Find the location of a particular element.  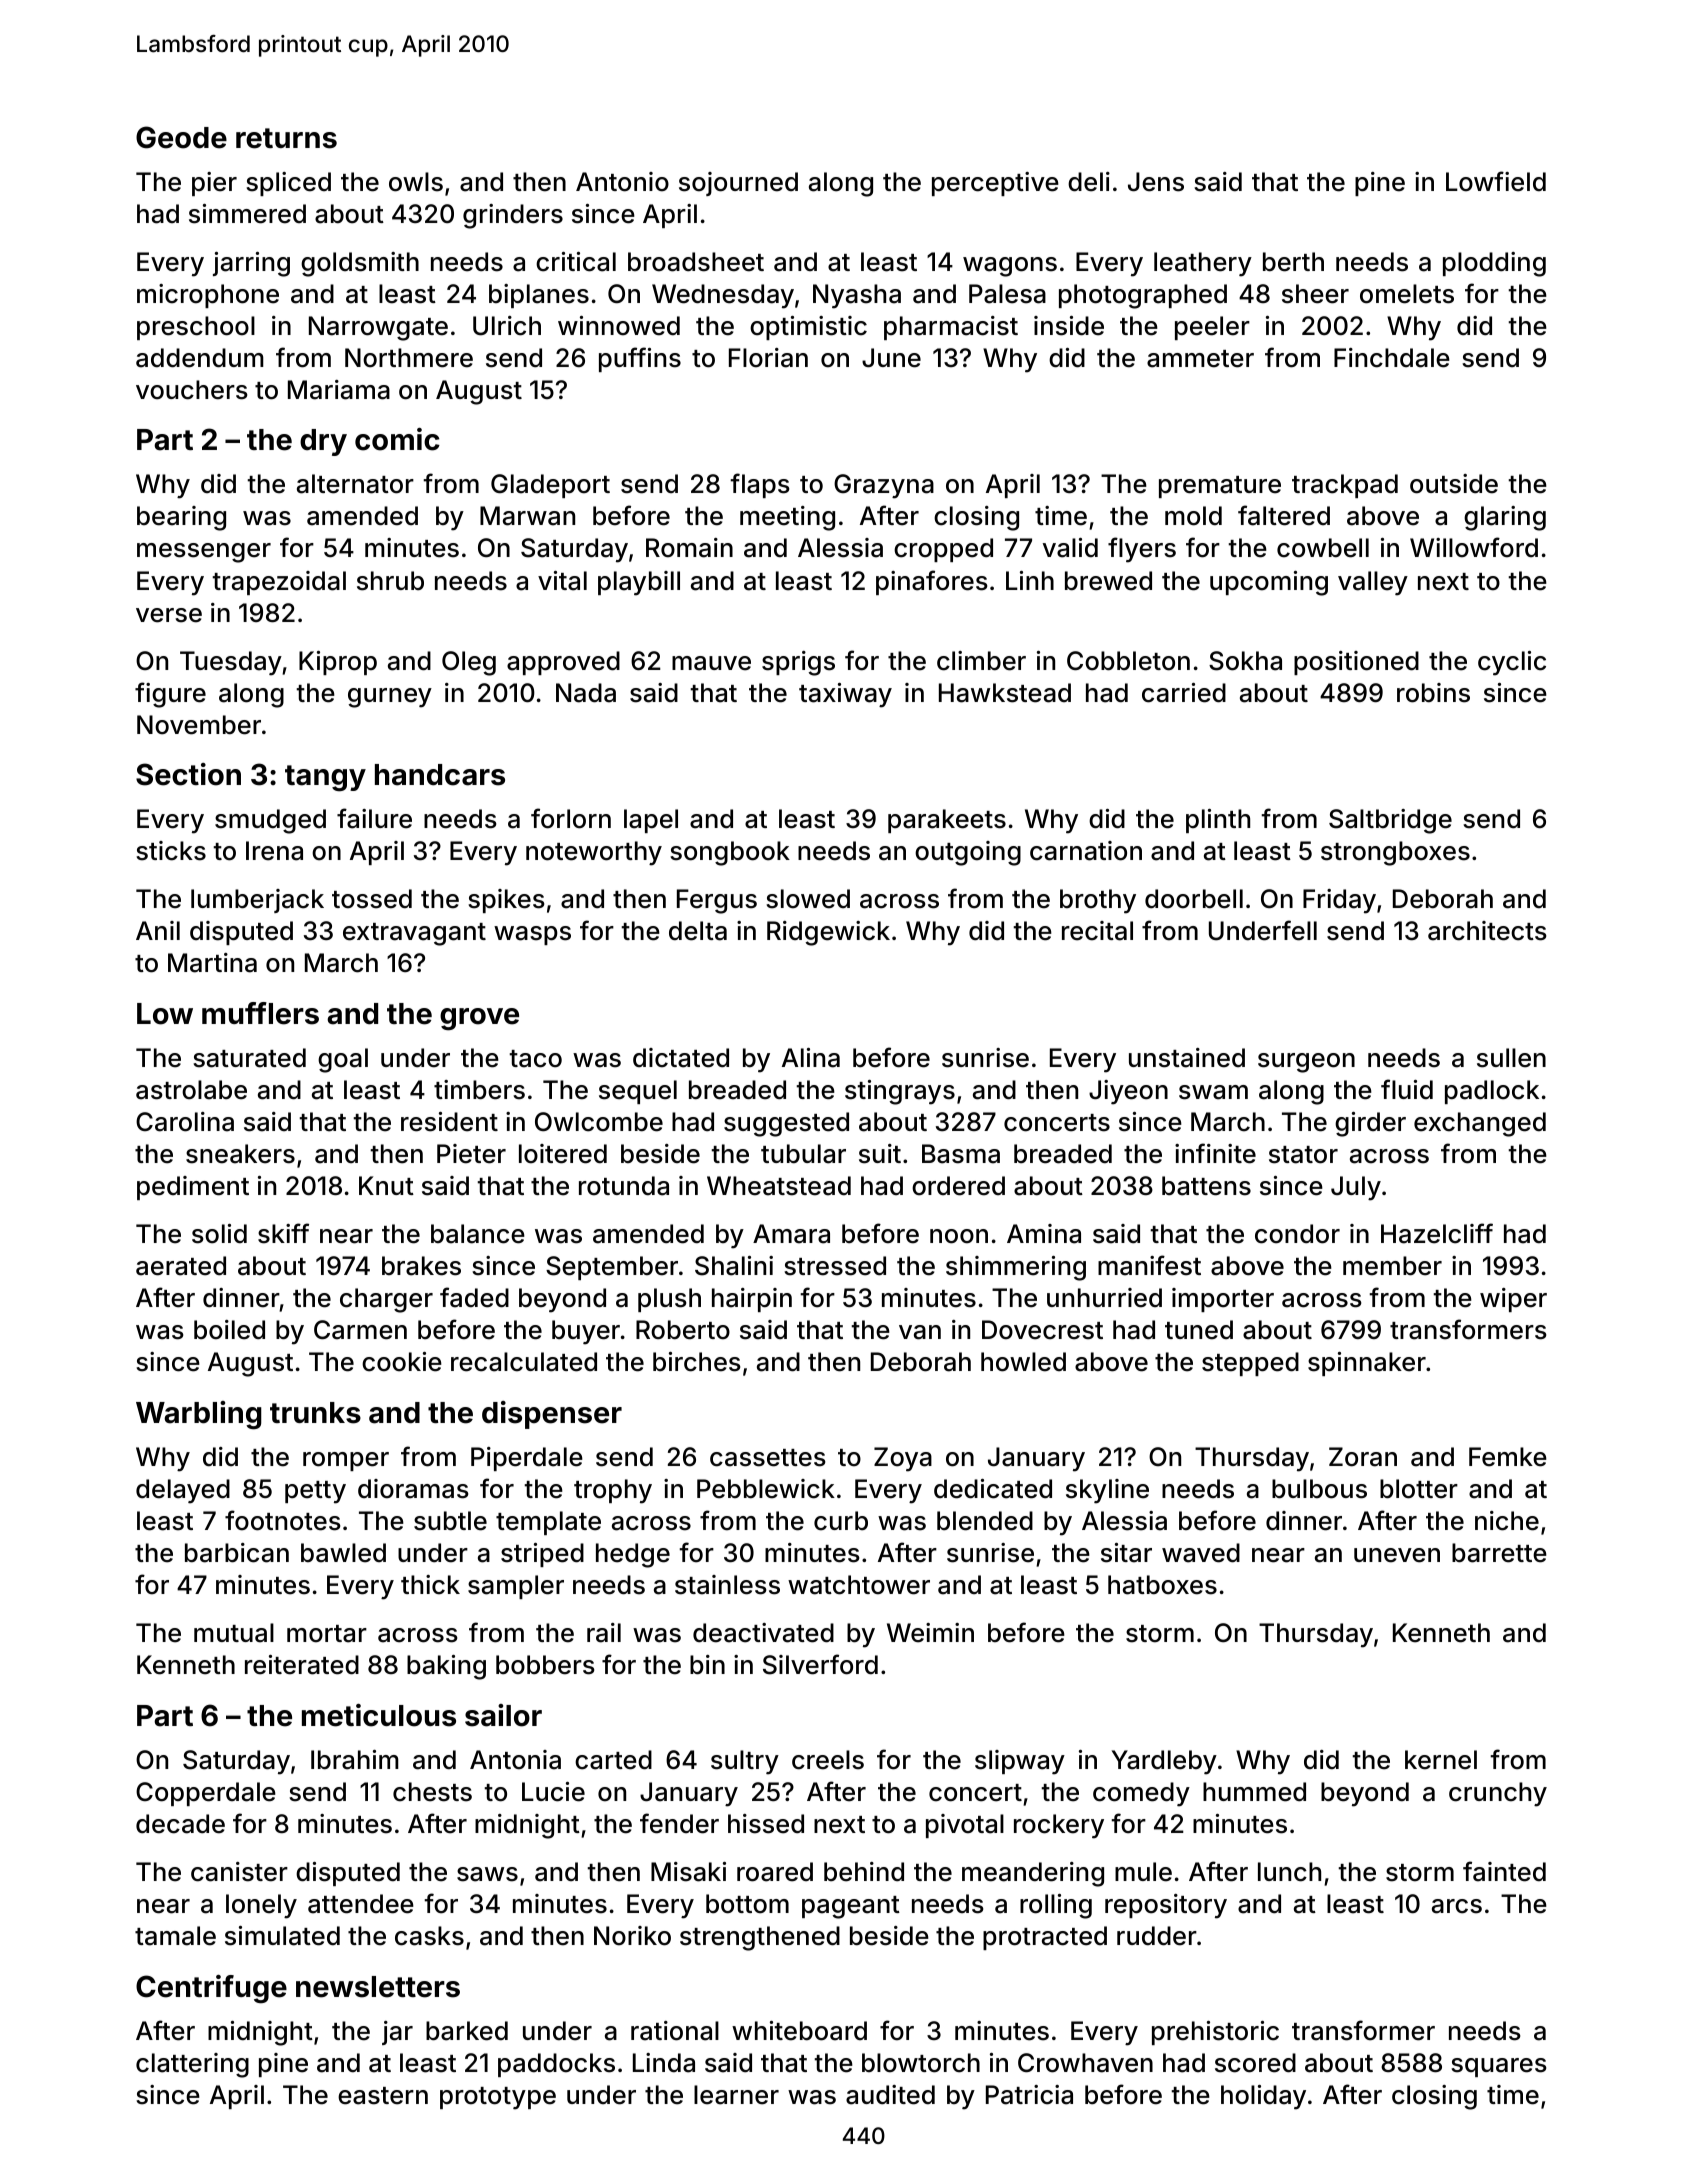

forlorn is located at coordinates (571, 818).
